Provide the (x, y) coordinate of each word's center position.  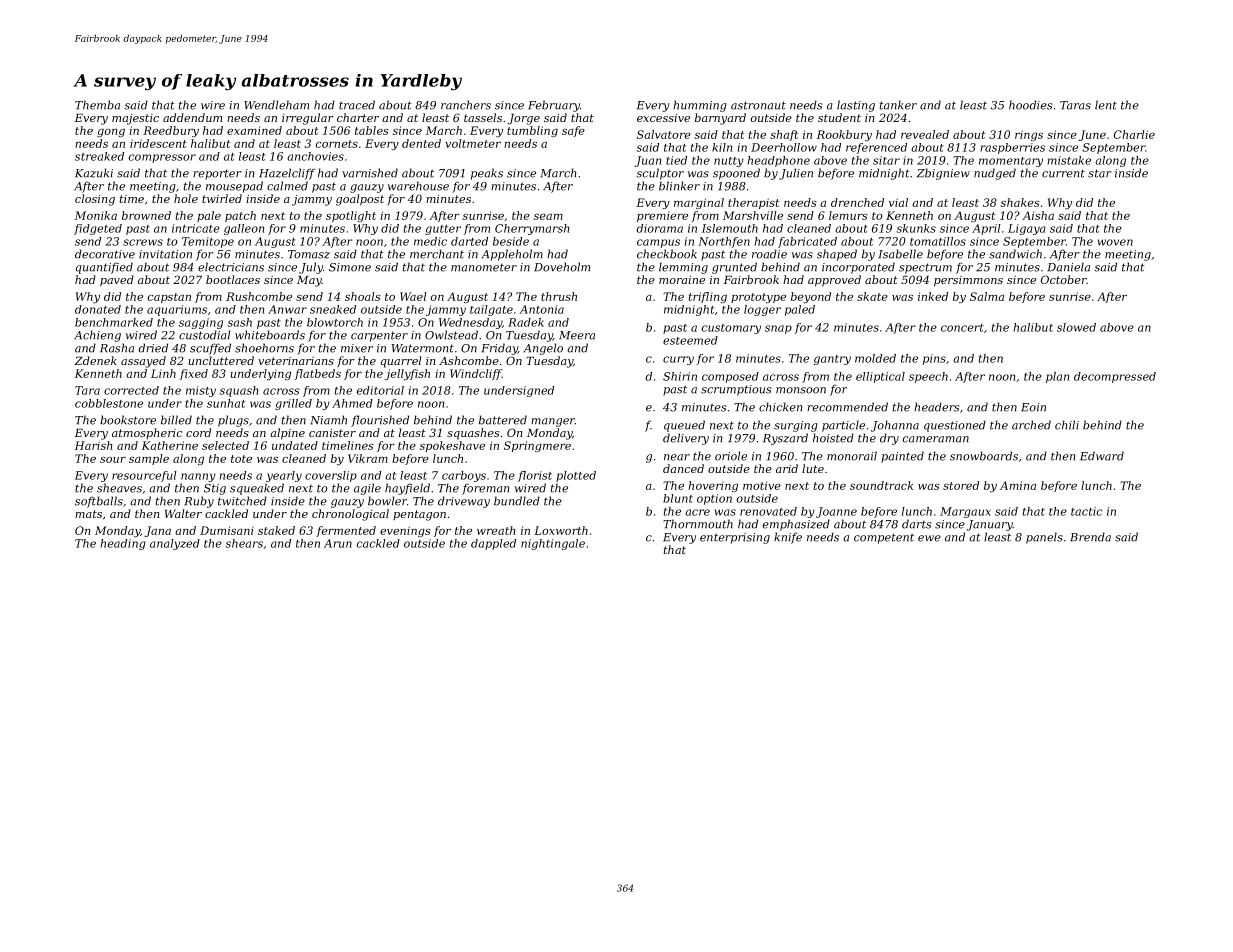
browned (146, 215)
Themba (97, 105)
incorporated (858, 268)
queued (684, 426)
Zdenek (95, 360)
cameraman (936, 439)
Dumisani (226, 530)
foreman (485, 489)
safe (573, 131)
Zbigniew (943, 174)
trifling (708, 297)
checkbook (667, 254)
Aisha (1038, 215)
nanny (198, 477)
